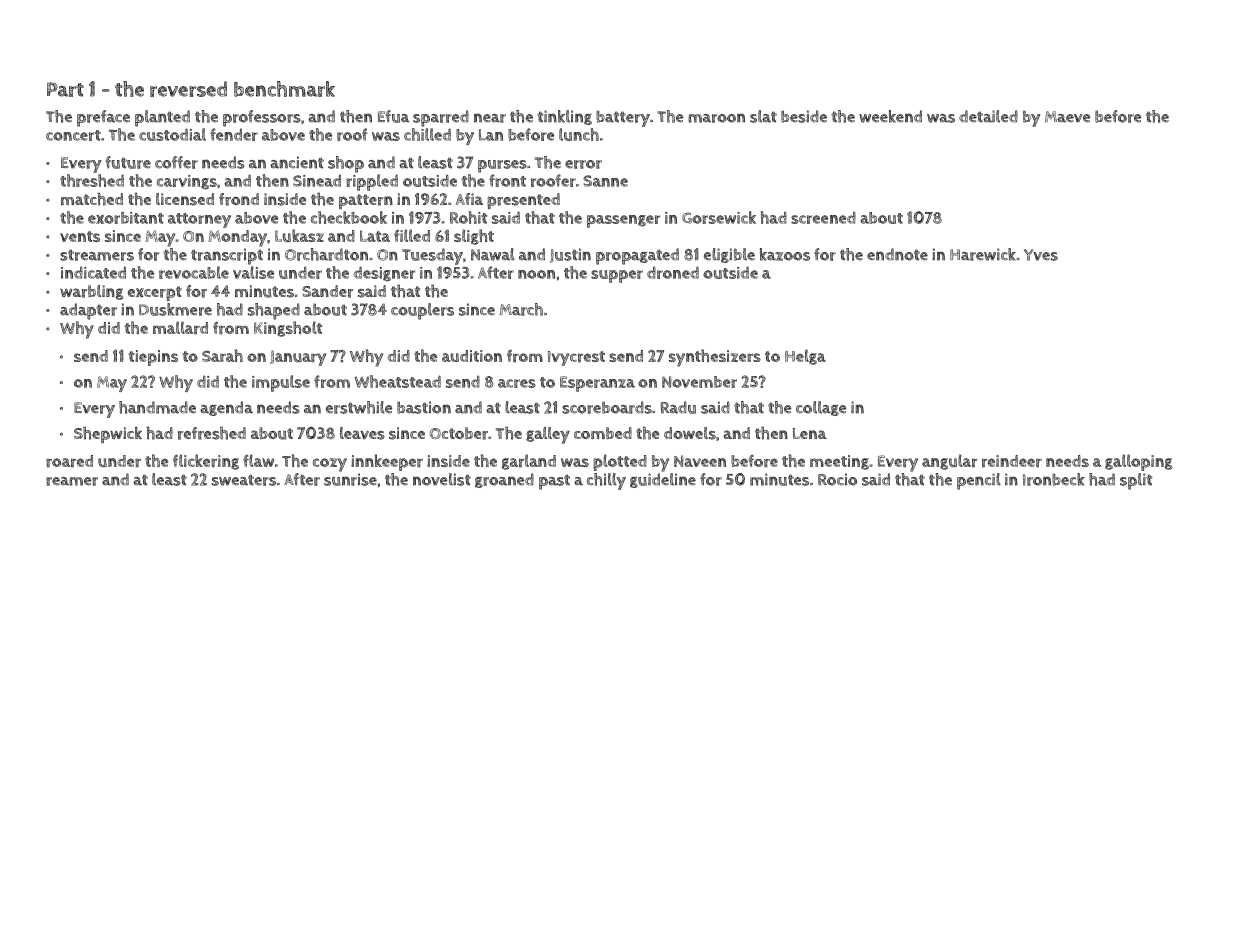 The height and width of the document is (952, 1233). I want to click on error, so click(583, 164).
